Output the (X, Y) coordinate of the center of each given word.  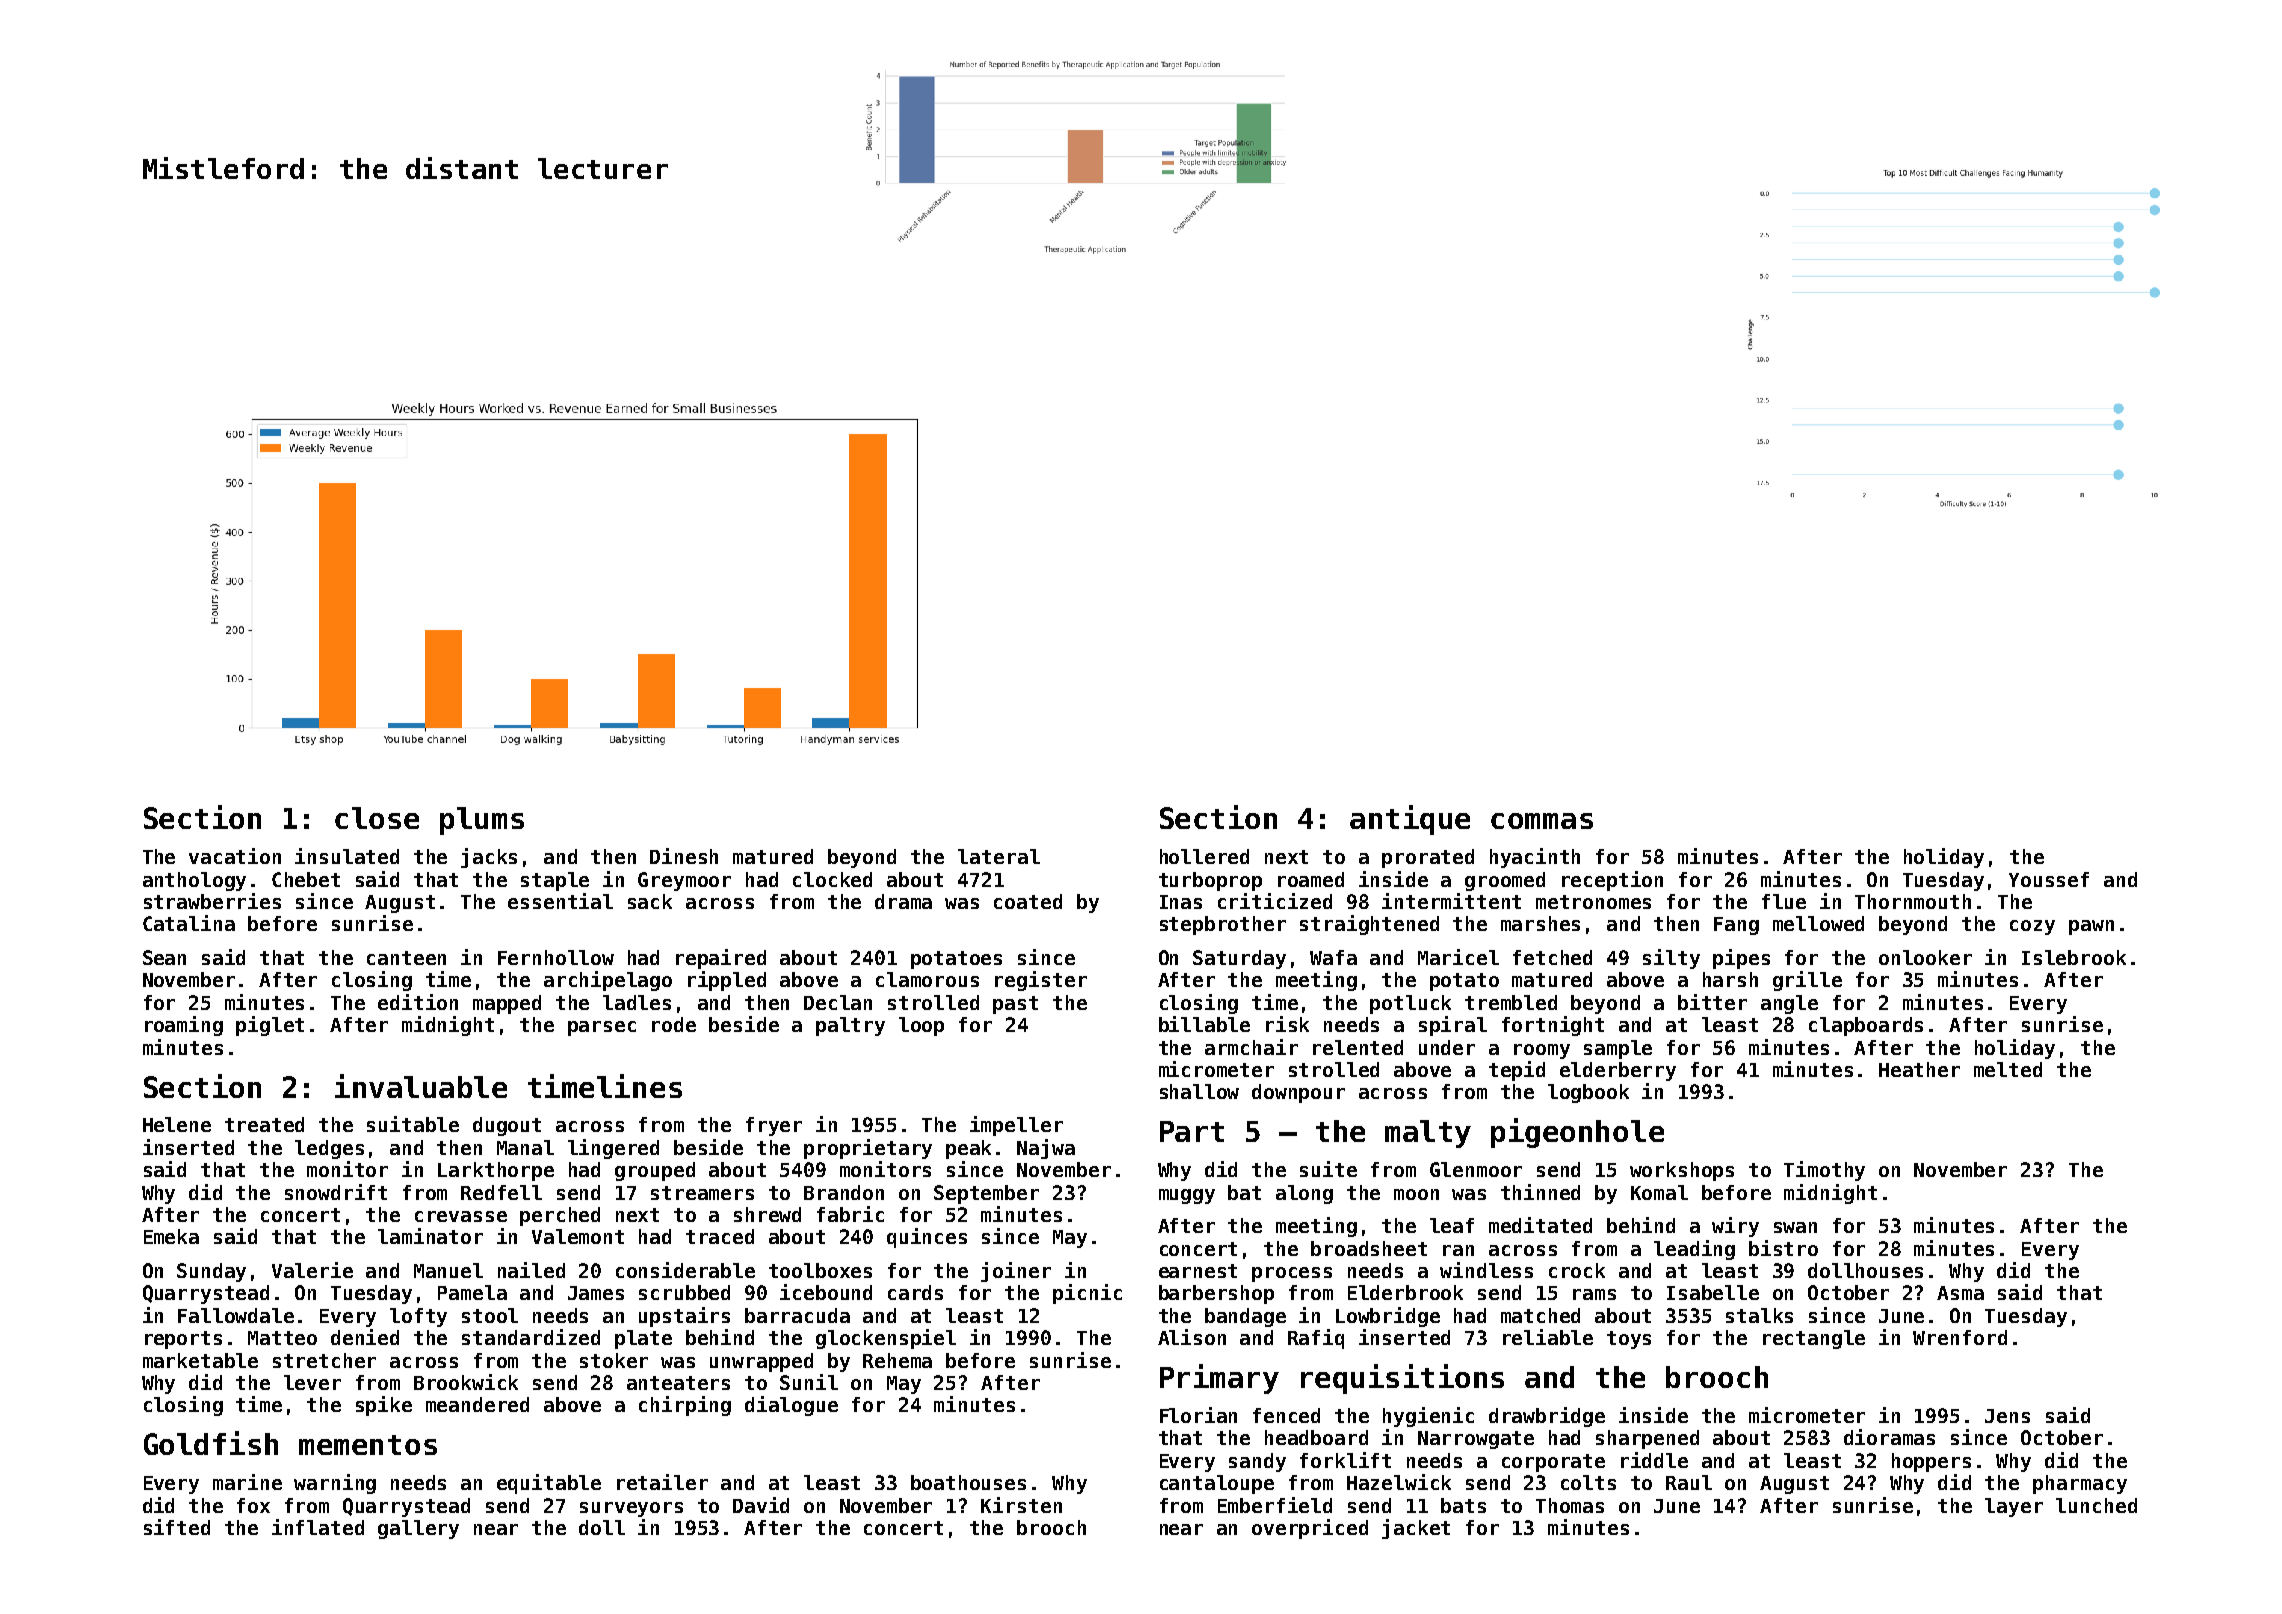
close (377, 818)
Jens (2007, 1416)
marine (247, 1482)
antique (1410, 820)
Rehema (897, 1360)
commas (1542, 821)
